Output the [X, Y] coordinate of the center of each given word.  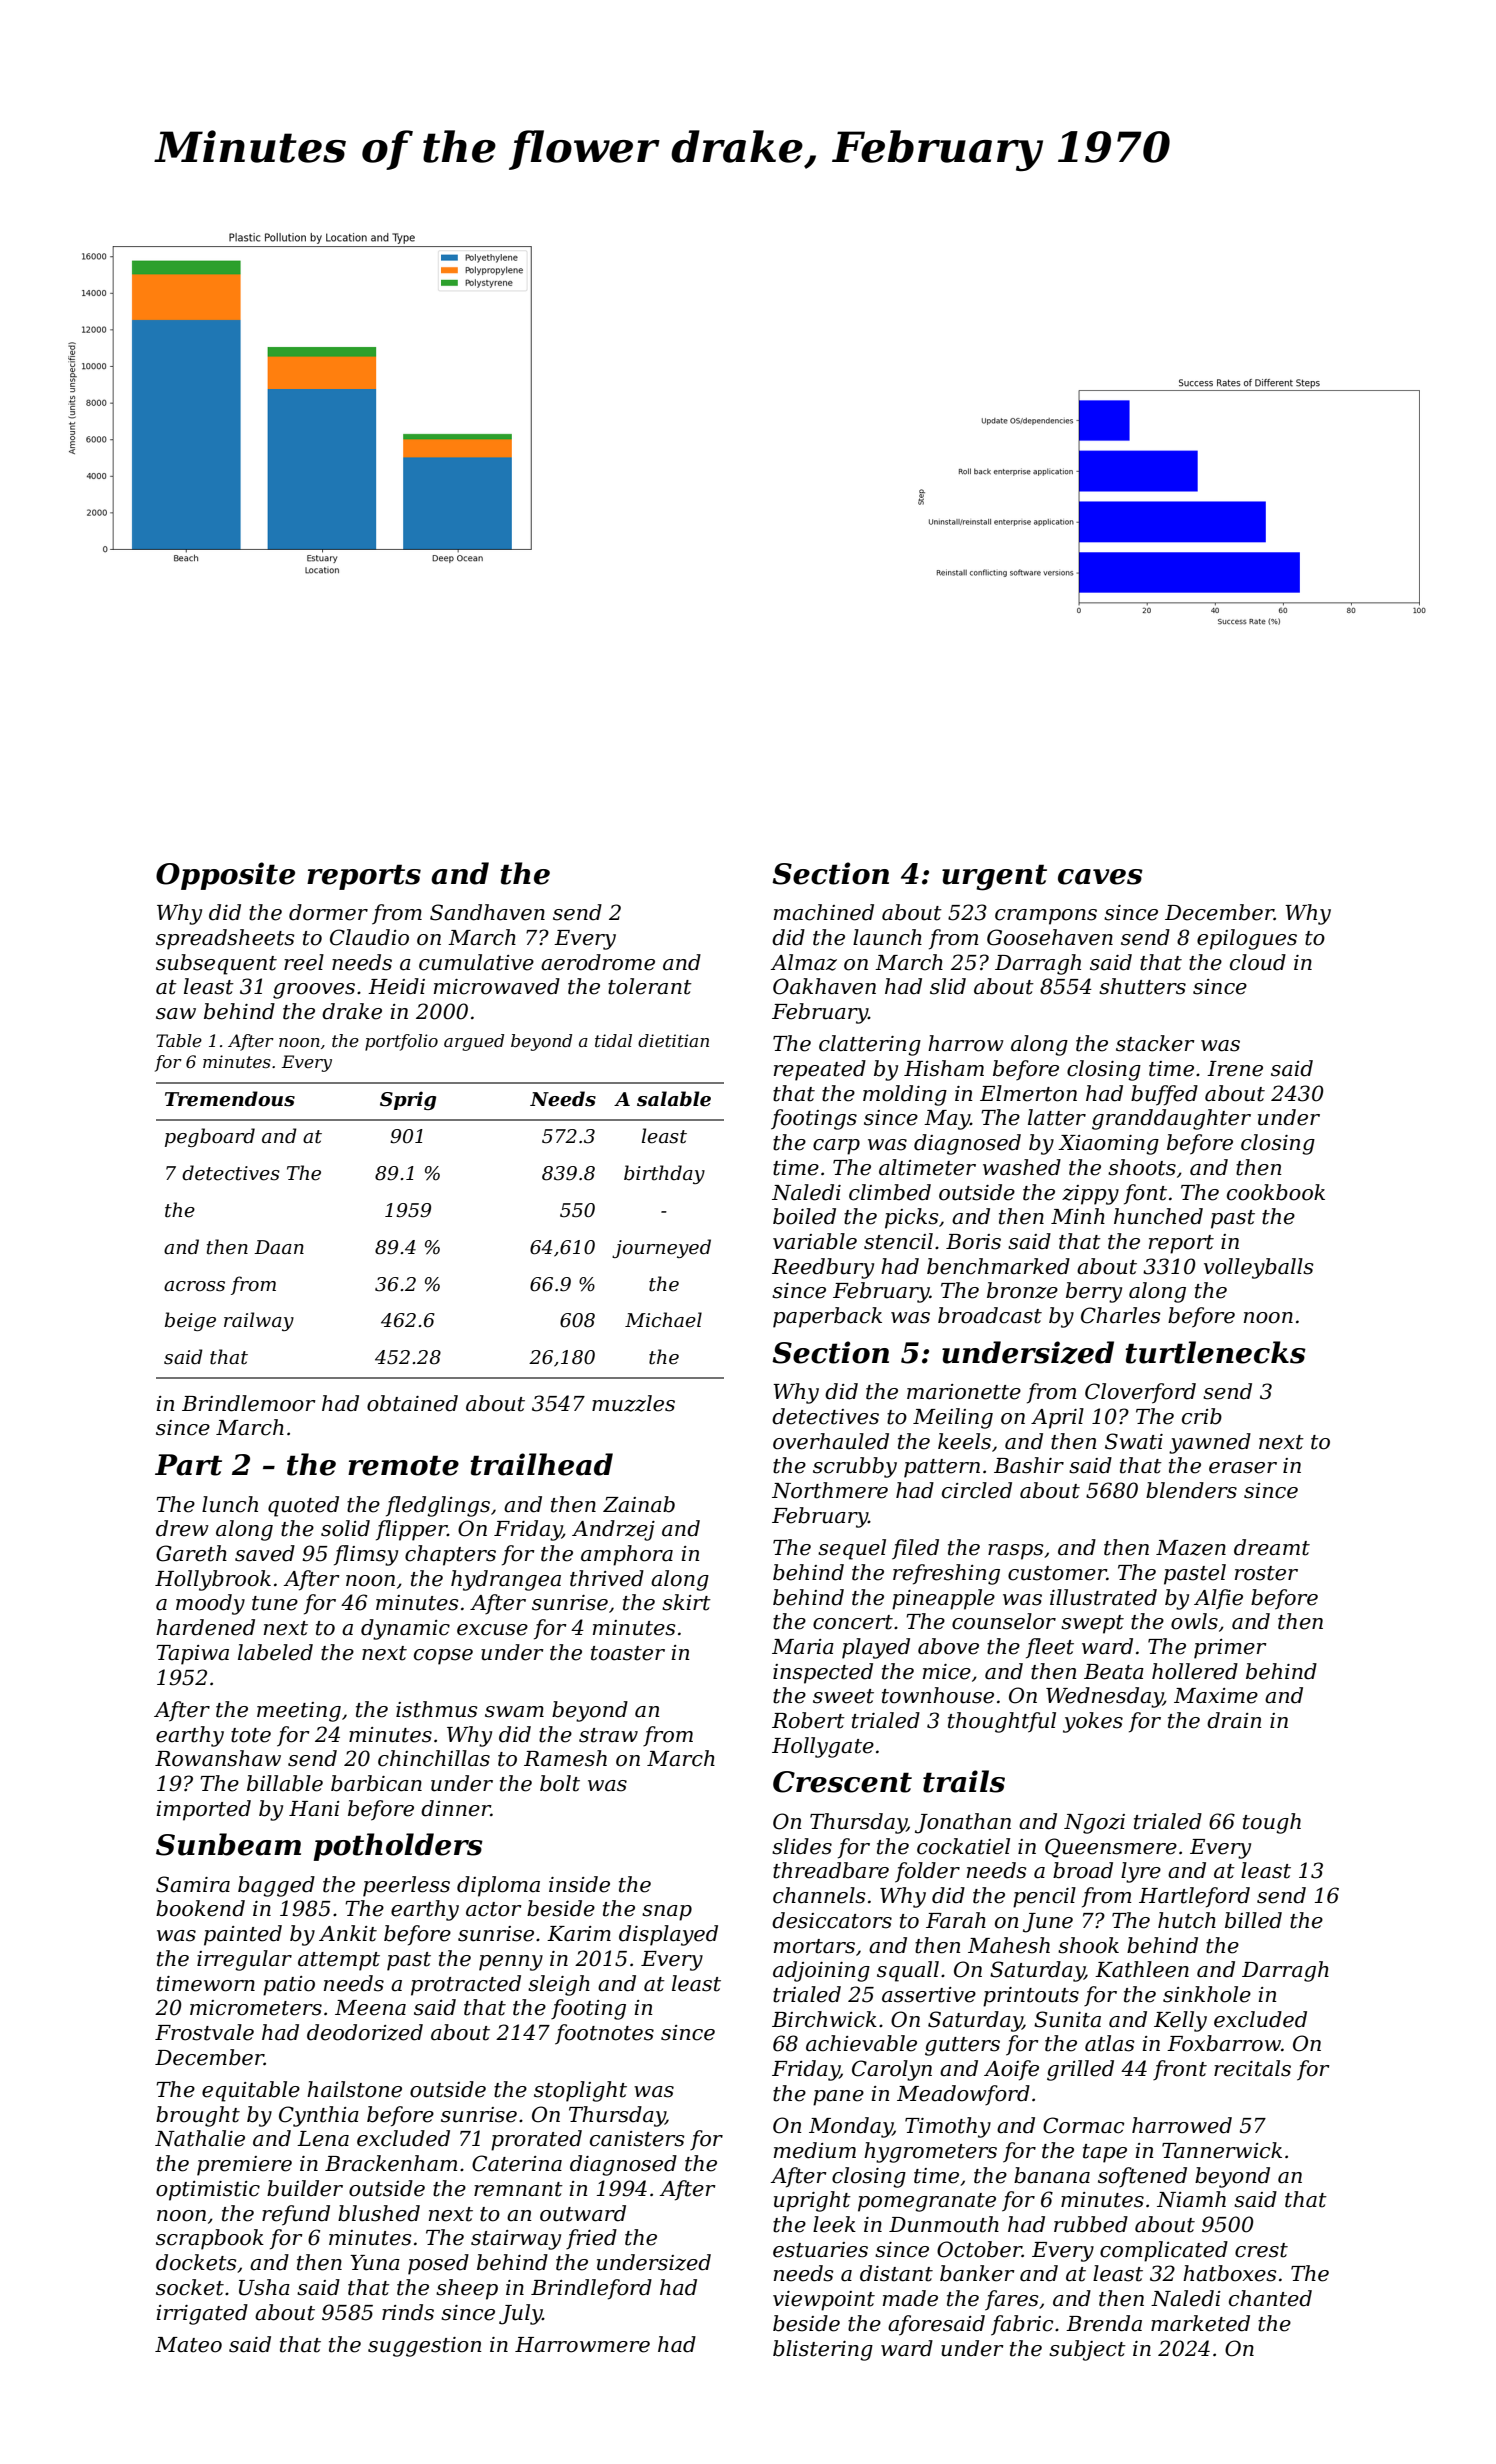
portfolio [401, 1042]
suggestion [425, 2347]
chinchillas [434, 1758]
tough [1272, 1823]
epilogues [1247, 939]
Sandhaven [487, 912]
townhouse [938, 1695]
